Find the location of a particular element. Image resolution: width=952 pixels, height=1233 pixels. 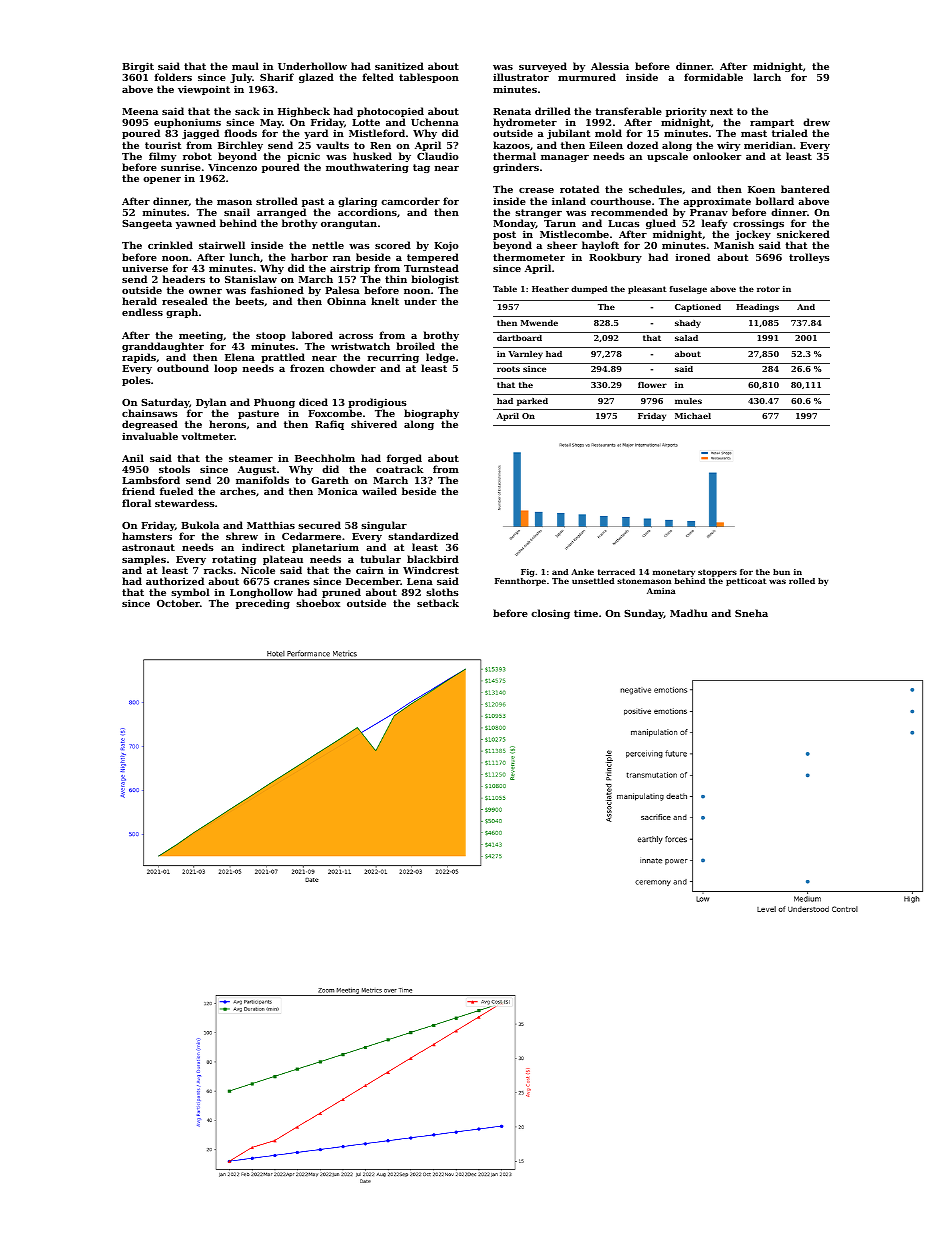

sanitized is located at coordinates (399, 66).
